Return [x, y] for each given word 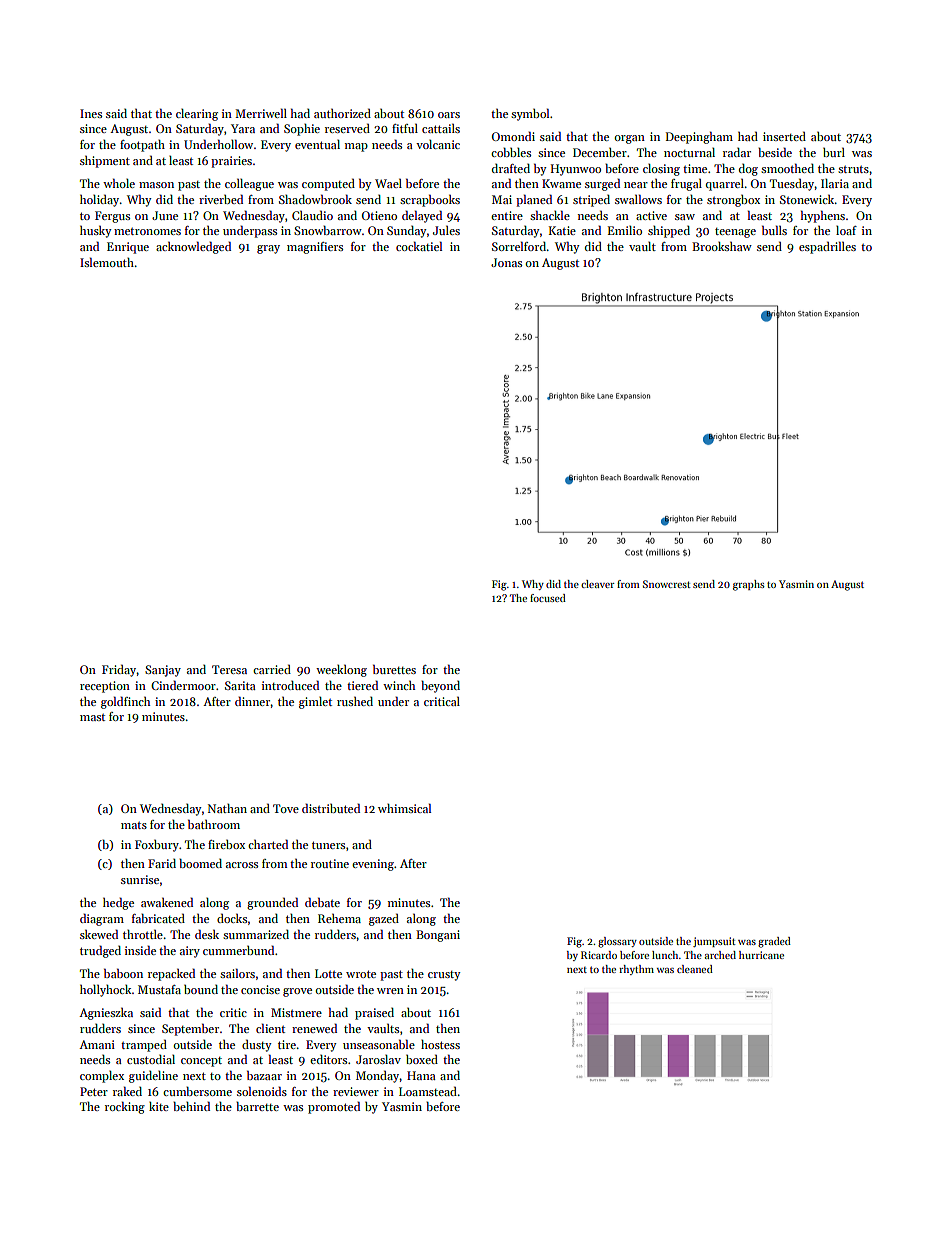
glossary [617, 942]
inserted [784, 136]
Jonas [506, 262]
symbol [530, 114]
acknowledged [193, 247]
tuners [328, 845]
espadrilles [827, 247]
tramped [144, 1045]
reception [105, 687]
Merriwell [261, 113]
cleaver [597, 584]
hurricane [761, 955]
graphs [749, 585]
